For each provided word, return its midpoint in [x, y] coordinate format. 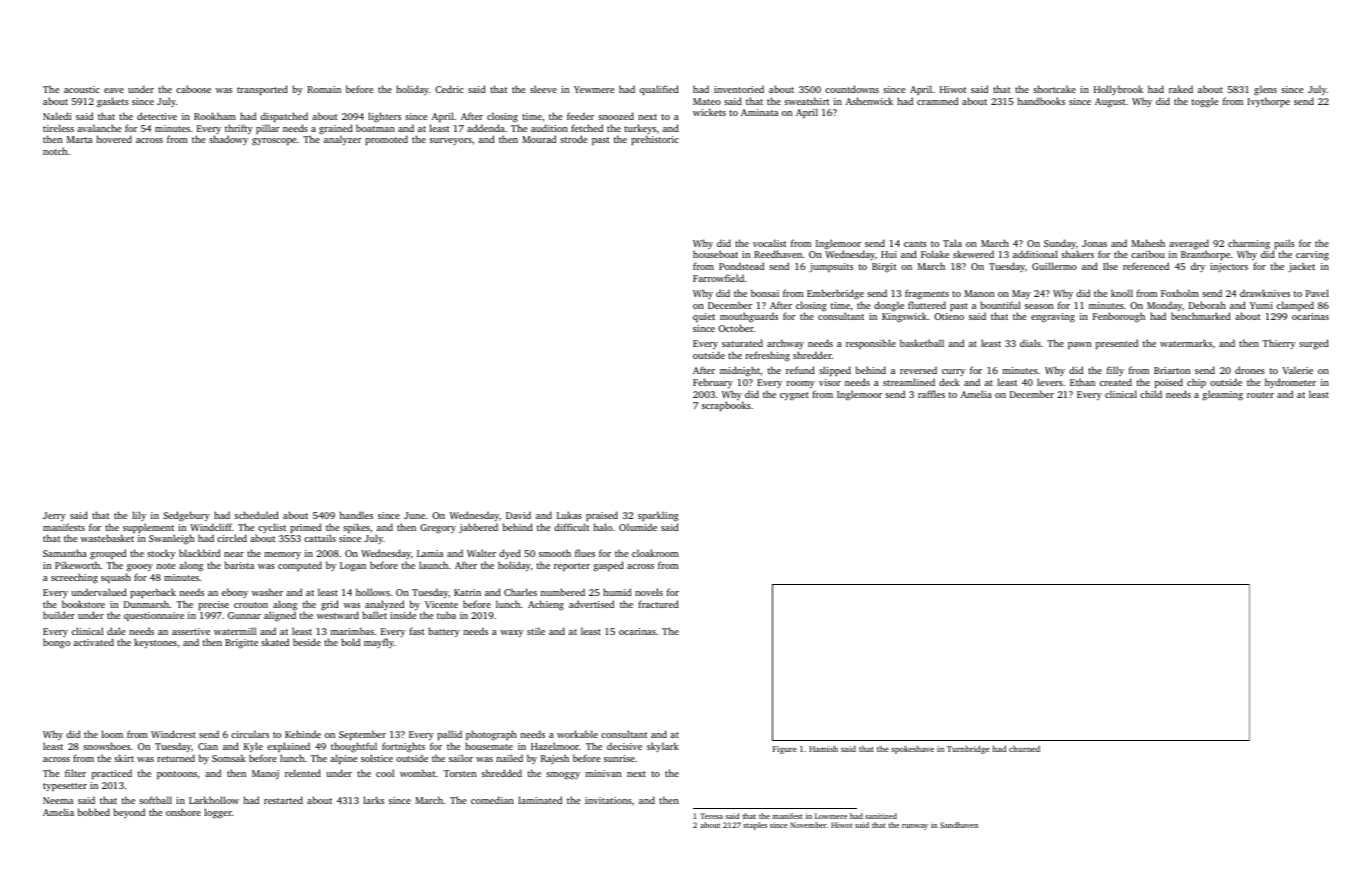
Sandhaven [959, 825]
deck [949, 382]
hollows [373, 592]
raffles [931, 394]
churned [1024, 749]
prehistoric [655, 140]
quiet [704, 317]
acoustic [82, 89]
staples [755, 826]
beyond [129, 813]
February [713, 383]
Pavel [1317, 293]
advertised [591, 604]
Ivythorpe [1268, 102]
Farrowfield [718, 278]
